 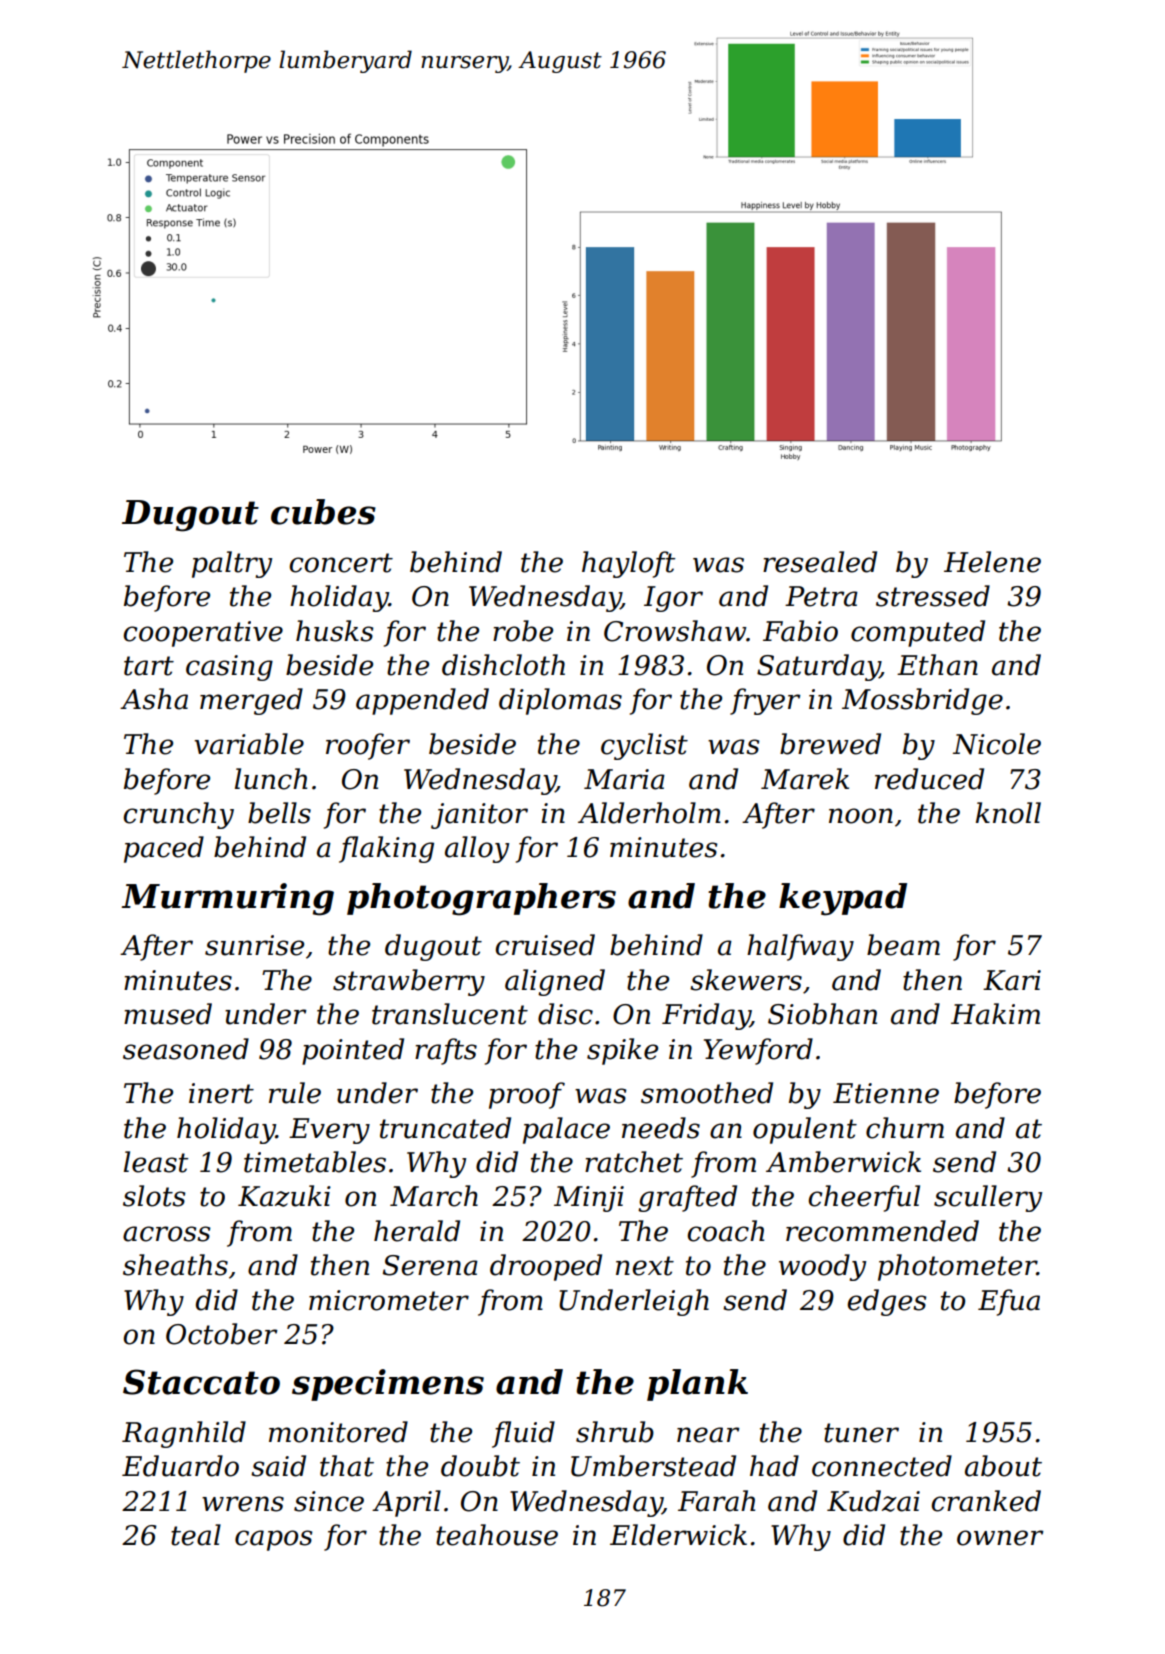 What do you see at coordinates (323, 512) in the screenshot?
I see `cubes` at bounding box center [323, 512].
